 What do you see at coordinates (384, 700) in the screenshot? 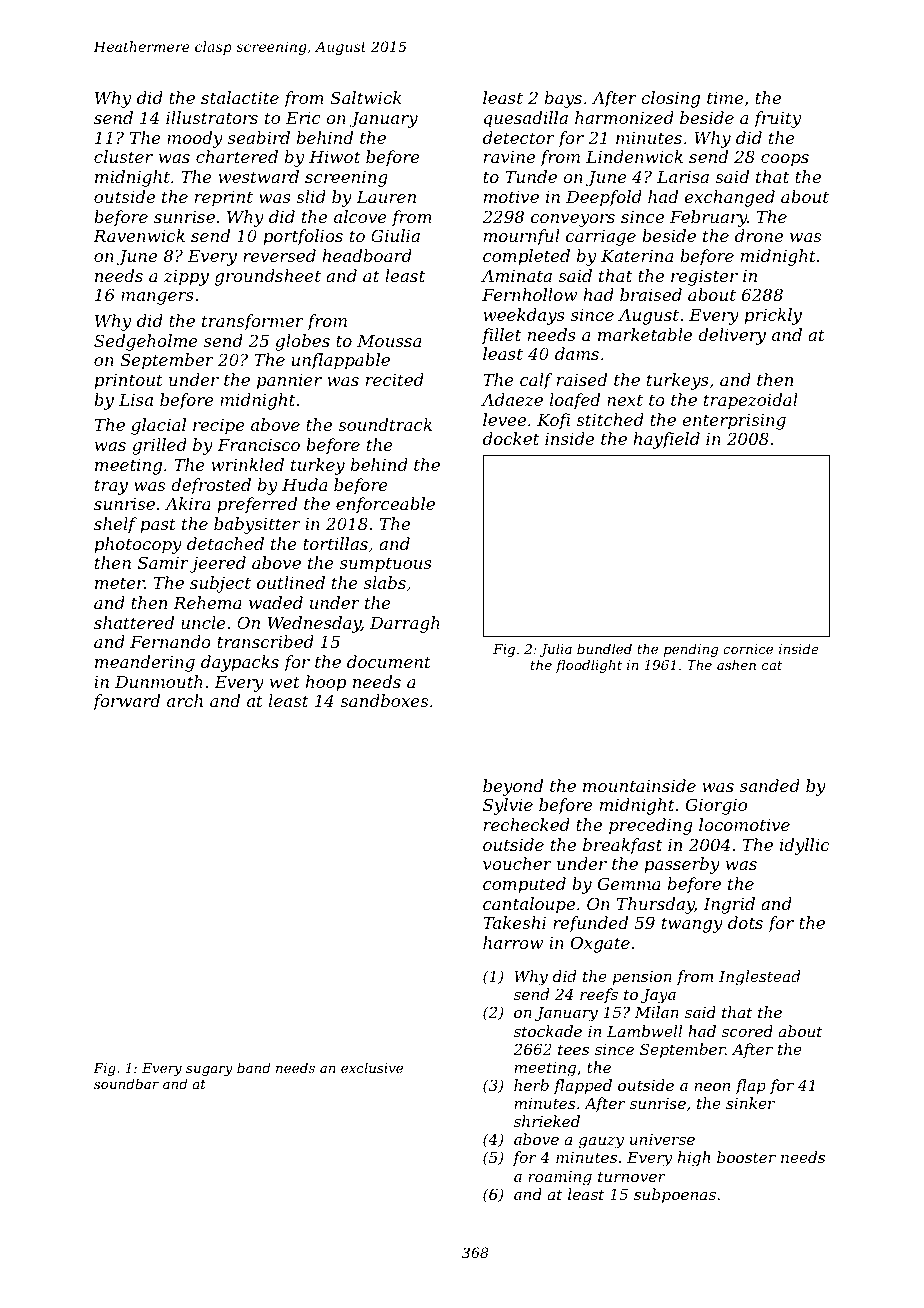
I see `sandboxes` at bounding box center [384, 700].
